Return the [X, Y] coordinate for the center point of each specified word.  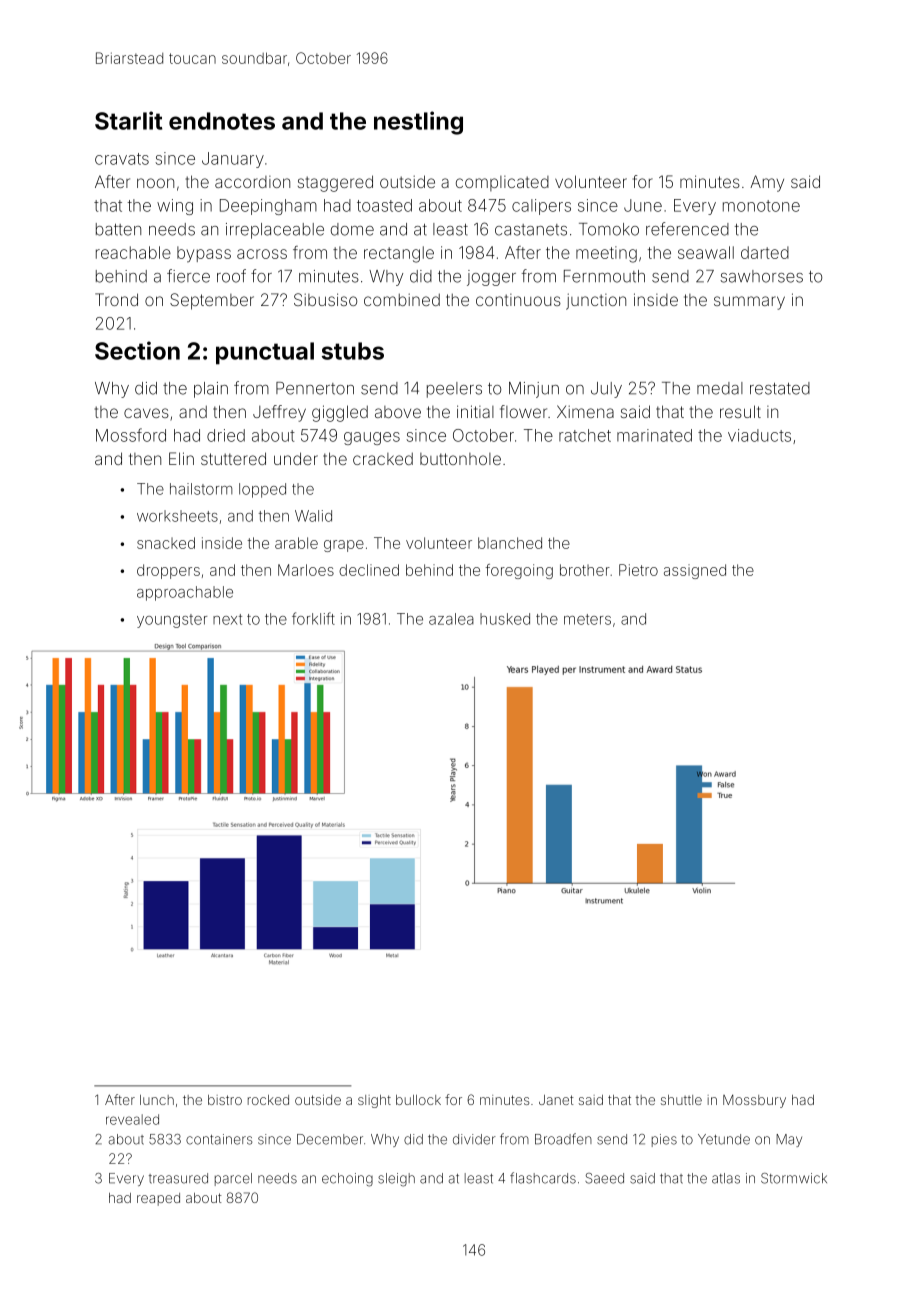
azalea [451, 619]
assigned [695, 571]
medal [720, 388]
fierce [188, 276]
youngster [172, 621]
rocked [268, 1100]
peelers [454, 390]
